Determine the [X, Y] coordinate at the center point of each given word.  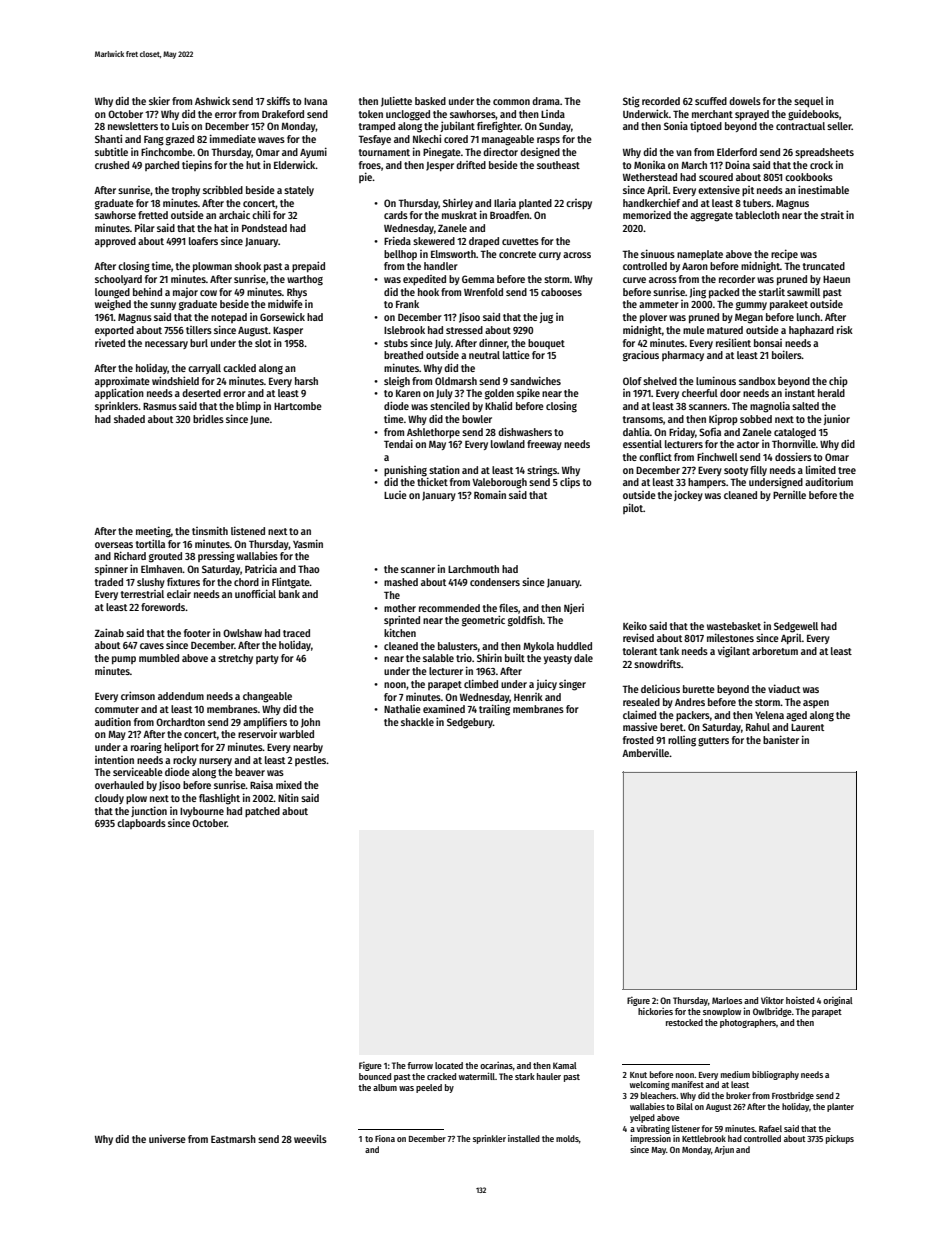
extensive [719, 189]
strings [542, 471]
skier [159, 100]
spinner [111, 569]
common [511, 102]
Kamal [565, 1065]
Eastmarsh [233, 1139]
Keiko [635, 626]
